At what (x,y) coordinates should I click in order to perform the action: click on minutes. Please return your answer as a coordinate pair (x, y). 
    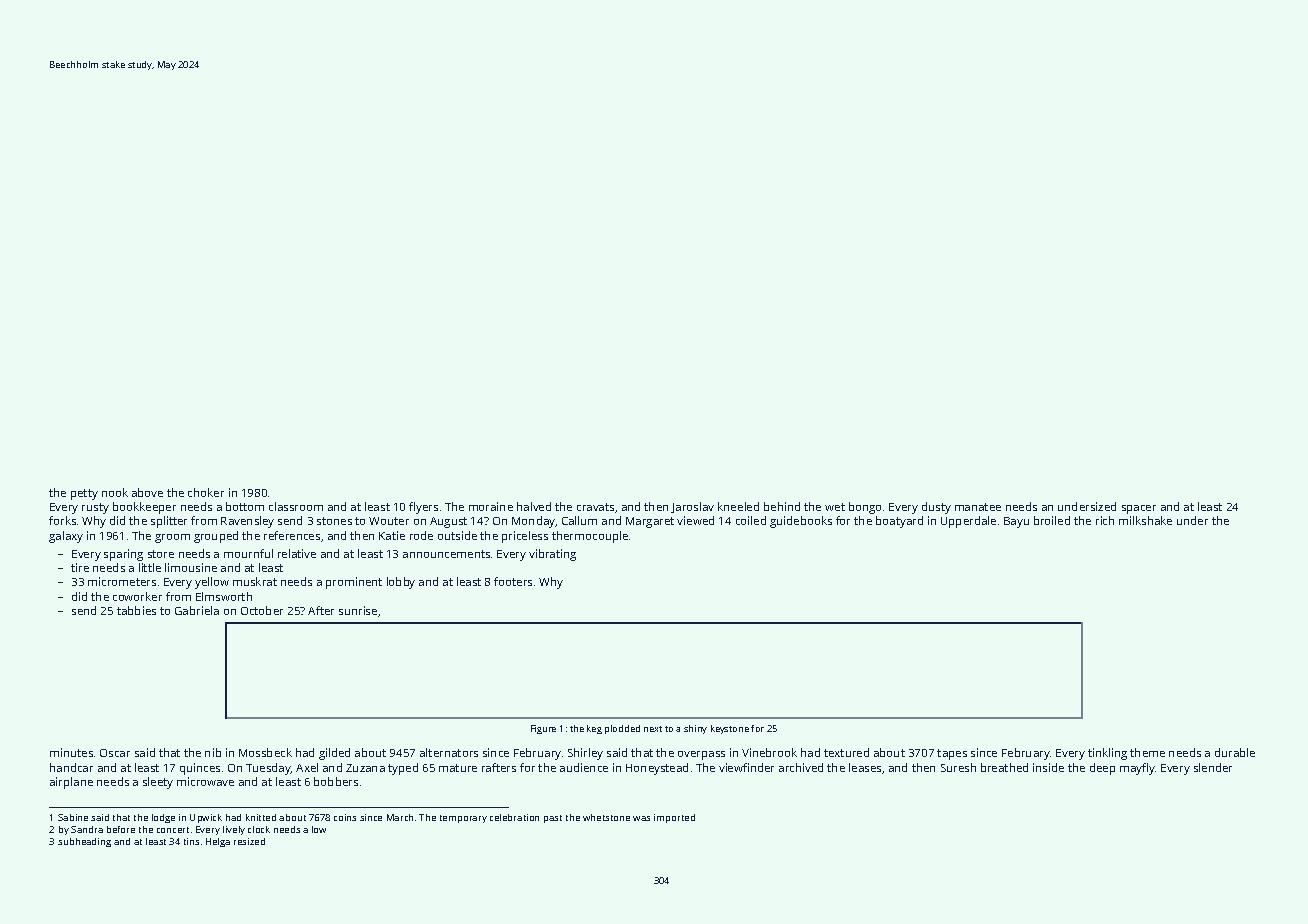
    Looking at the image, I should click on (71, 752).
